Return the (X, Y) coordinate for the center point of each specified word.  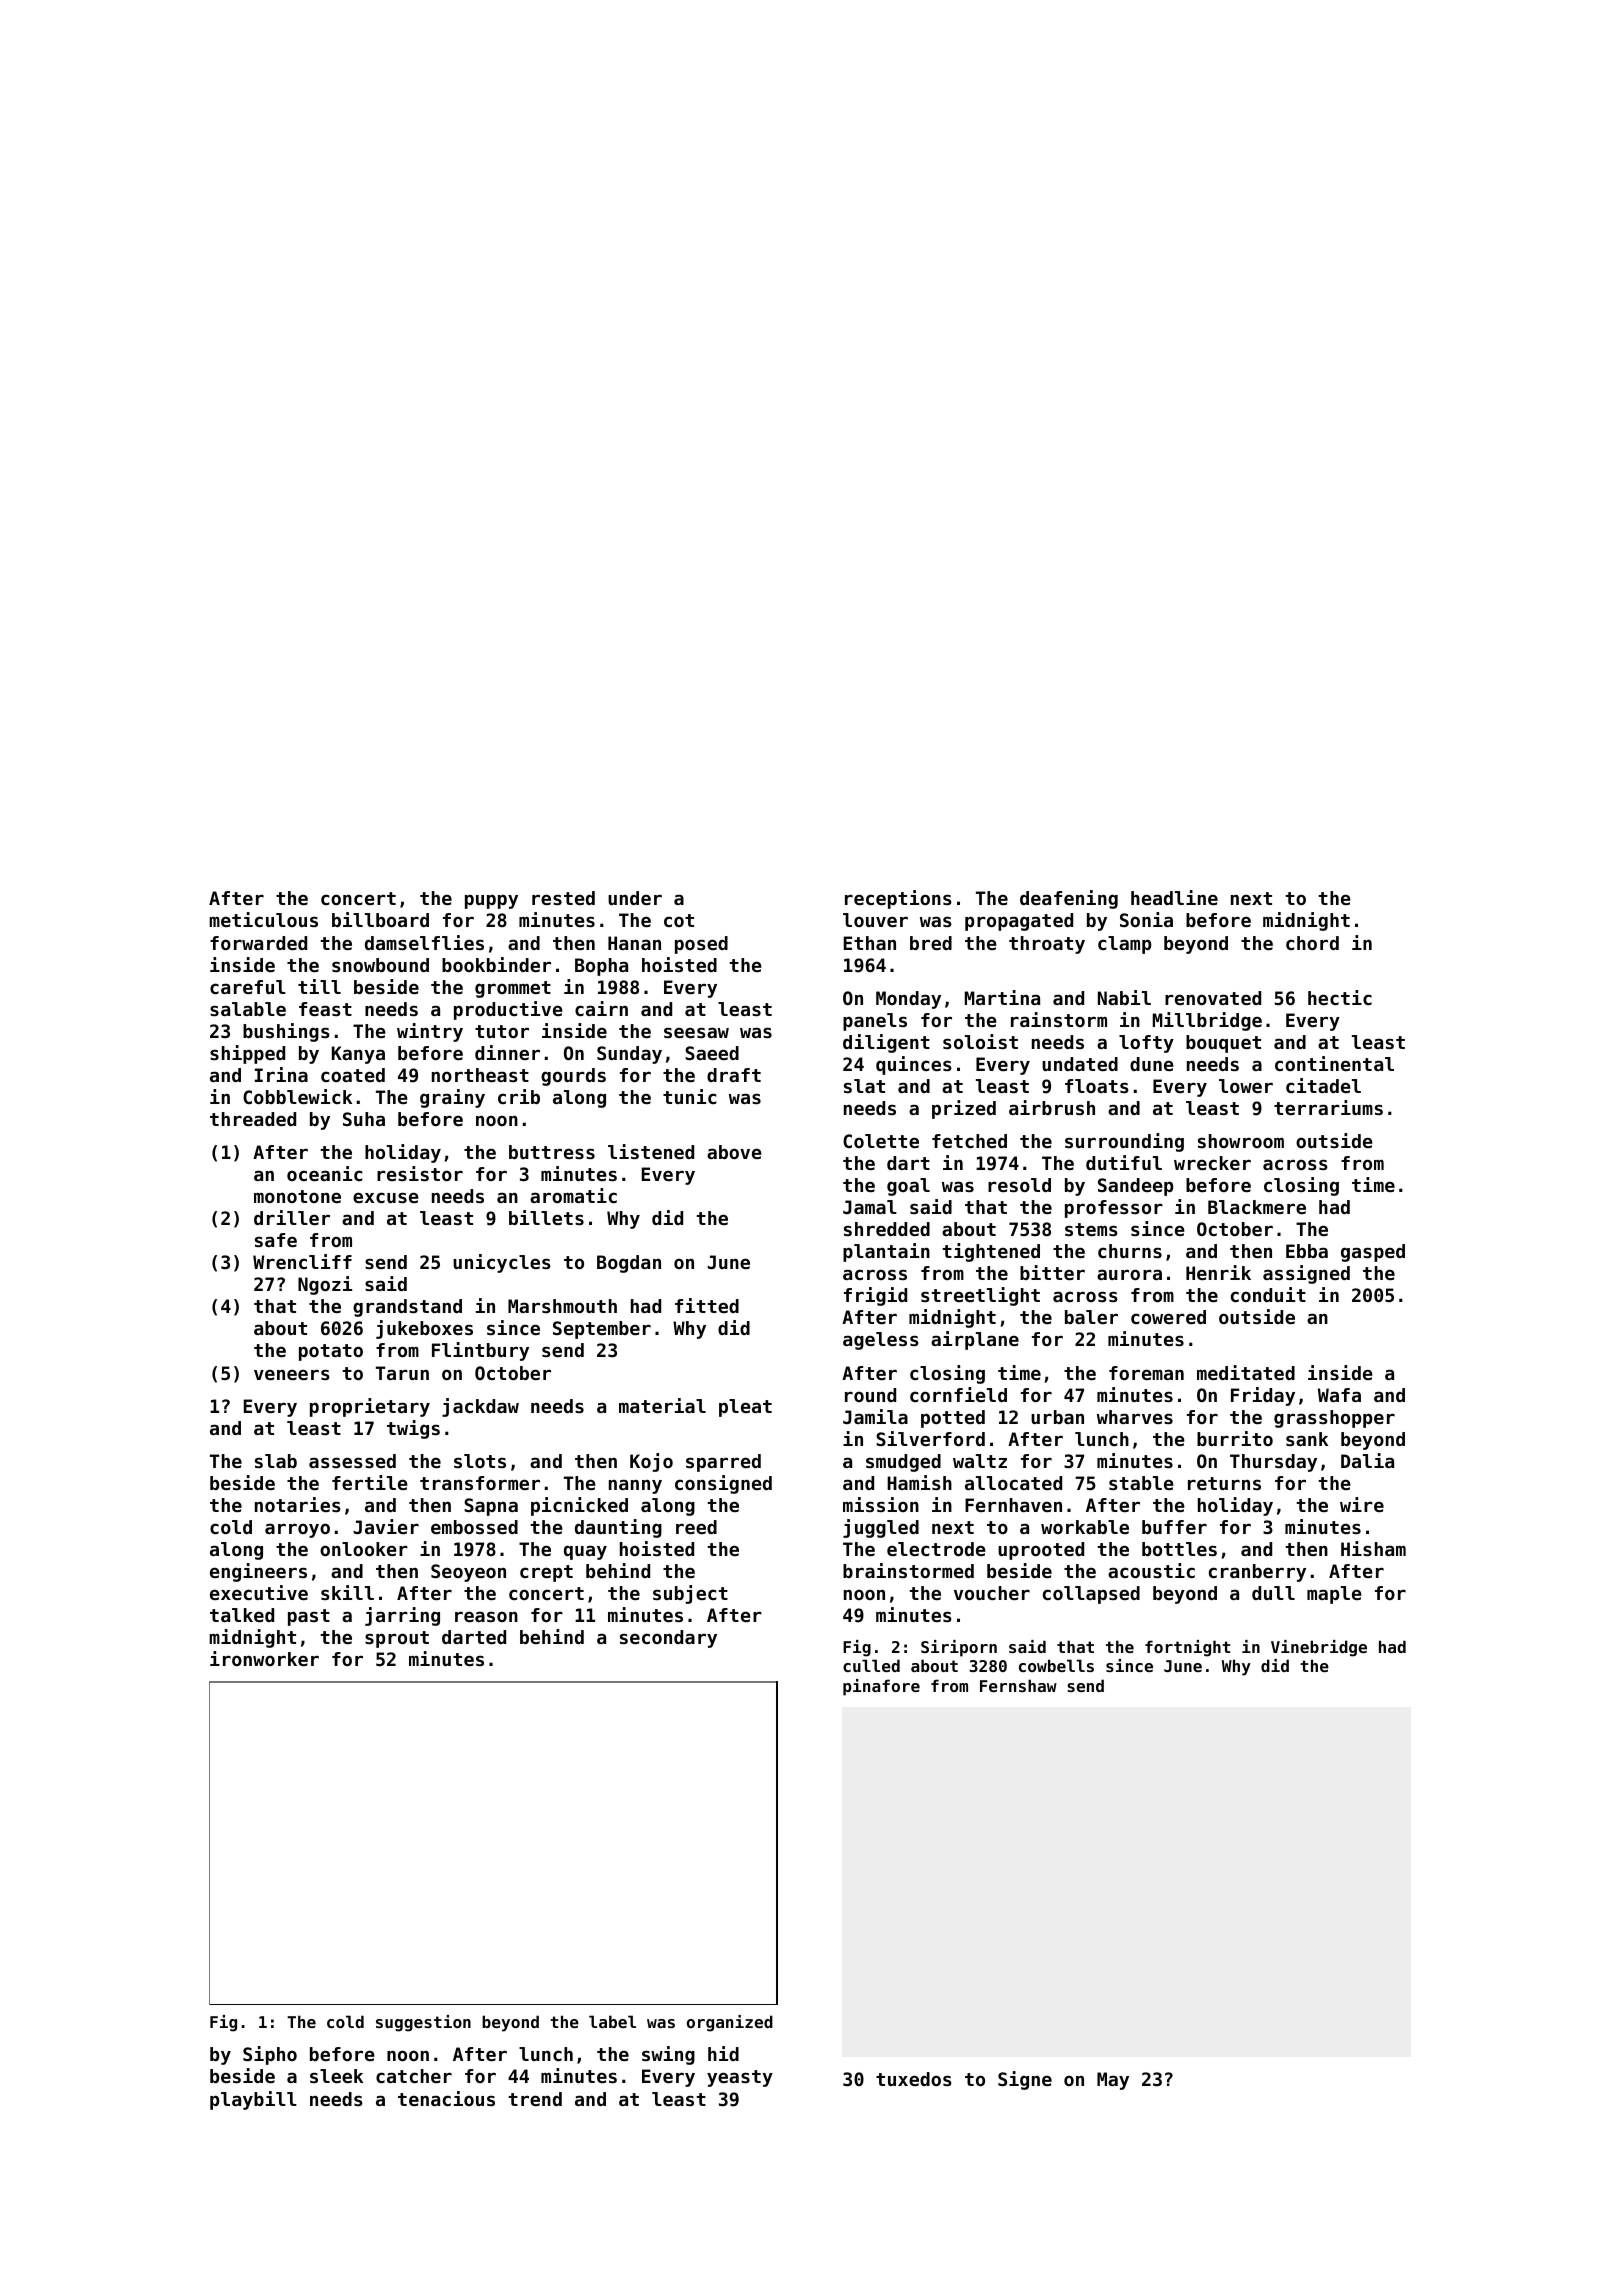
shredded (887, 1229)
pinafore (881, 1687)
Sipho (270, 2055)
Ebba (1307, 1251)
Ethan (870, 943)
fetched (969, 1141)
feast (325, 1009)
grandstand (407, 1308)
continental (1334, 1063)
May (1113, 2081)
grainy (452, 1098)
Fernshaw (1018, 1685)
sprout (397, 1639)
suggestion (423, 2023)
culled (871, 1665)
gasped (1373, 1253)
